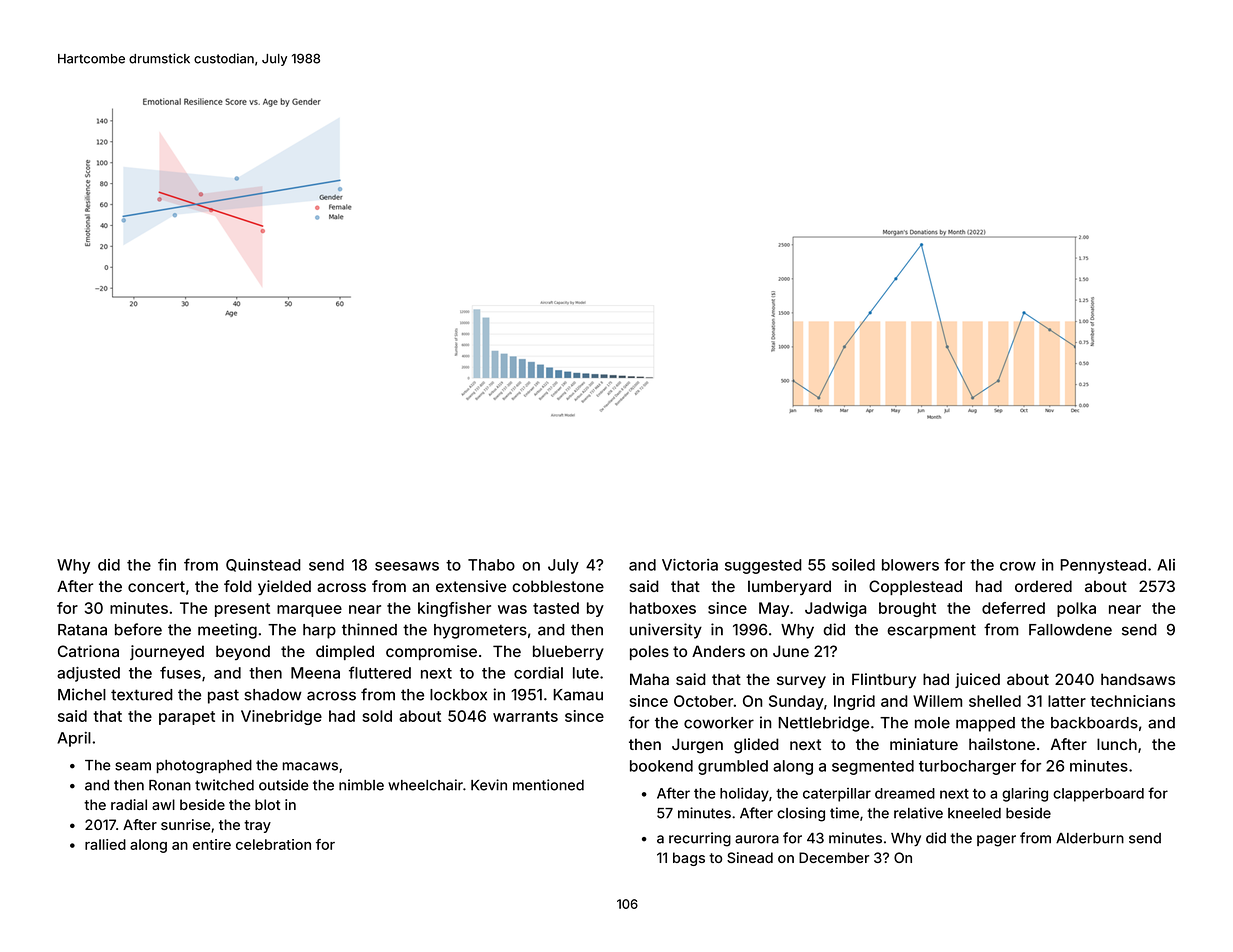 The width and height of the screenshot is (1233, 952). I want to click on celebration, so click(273, 844).
